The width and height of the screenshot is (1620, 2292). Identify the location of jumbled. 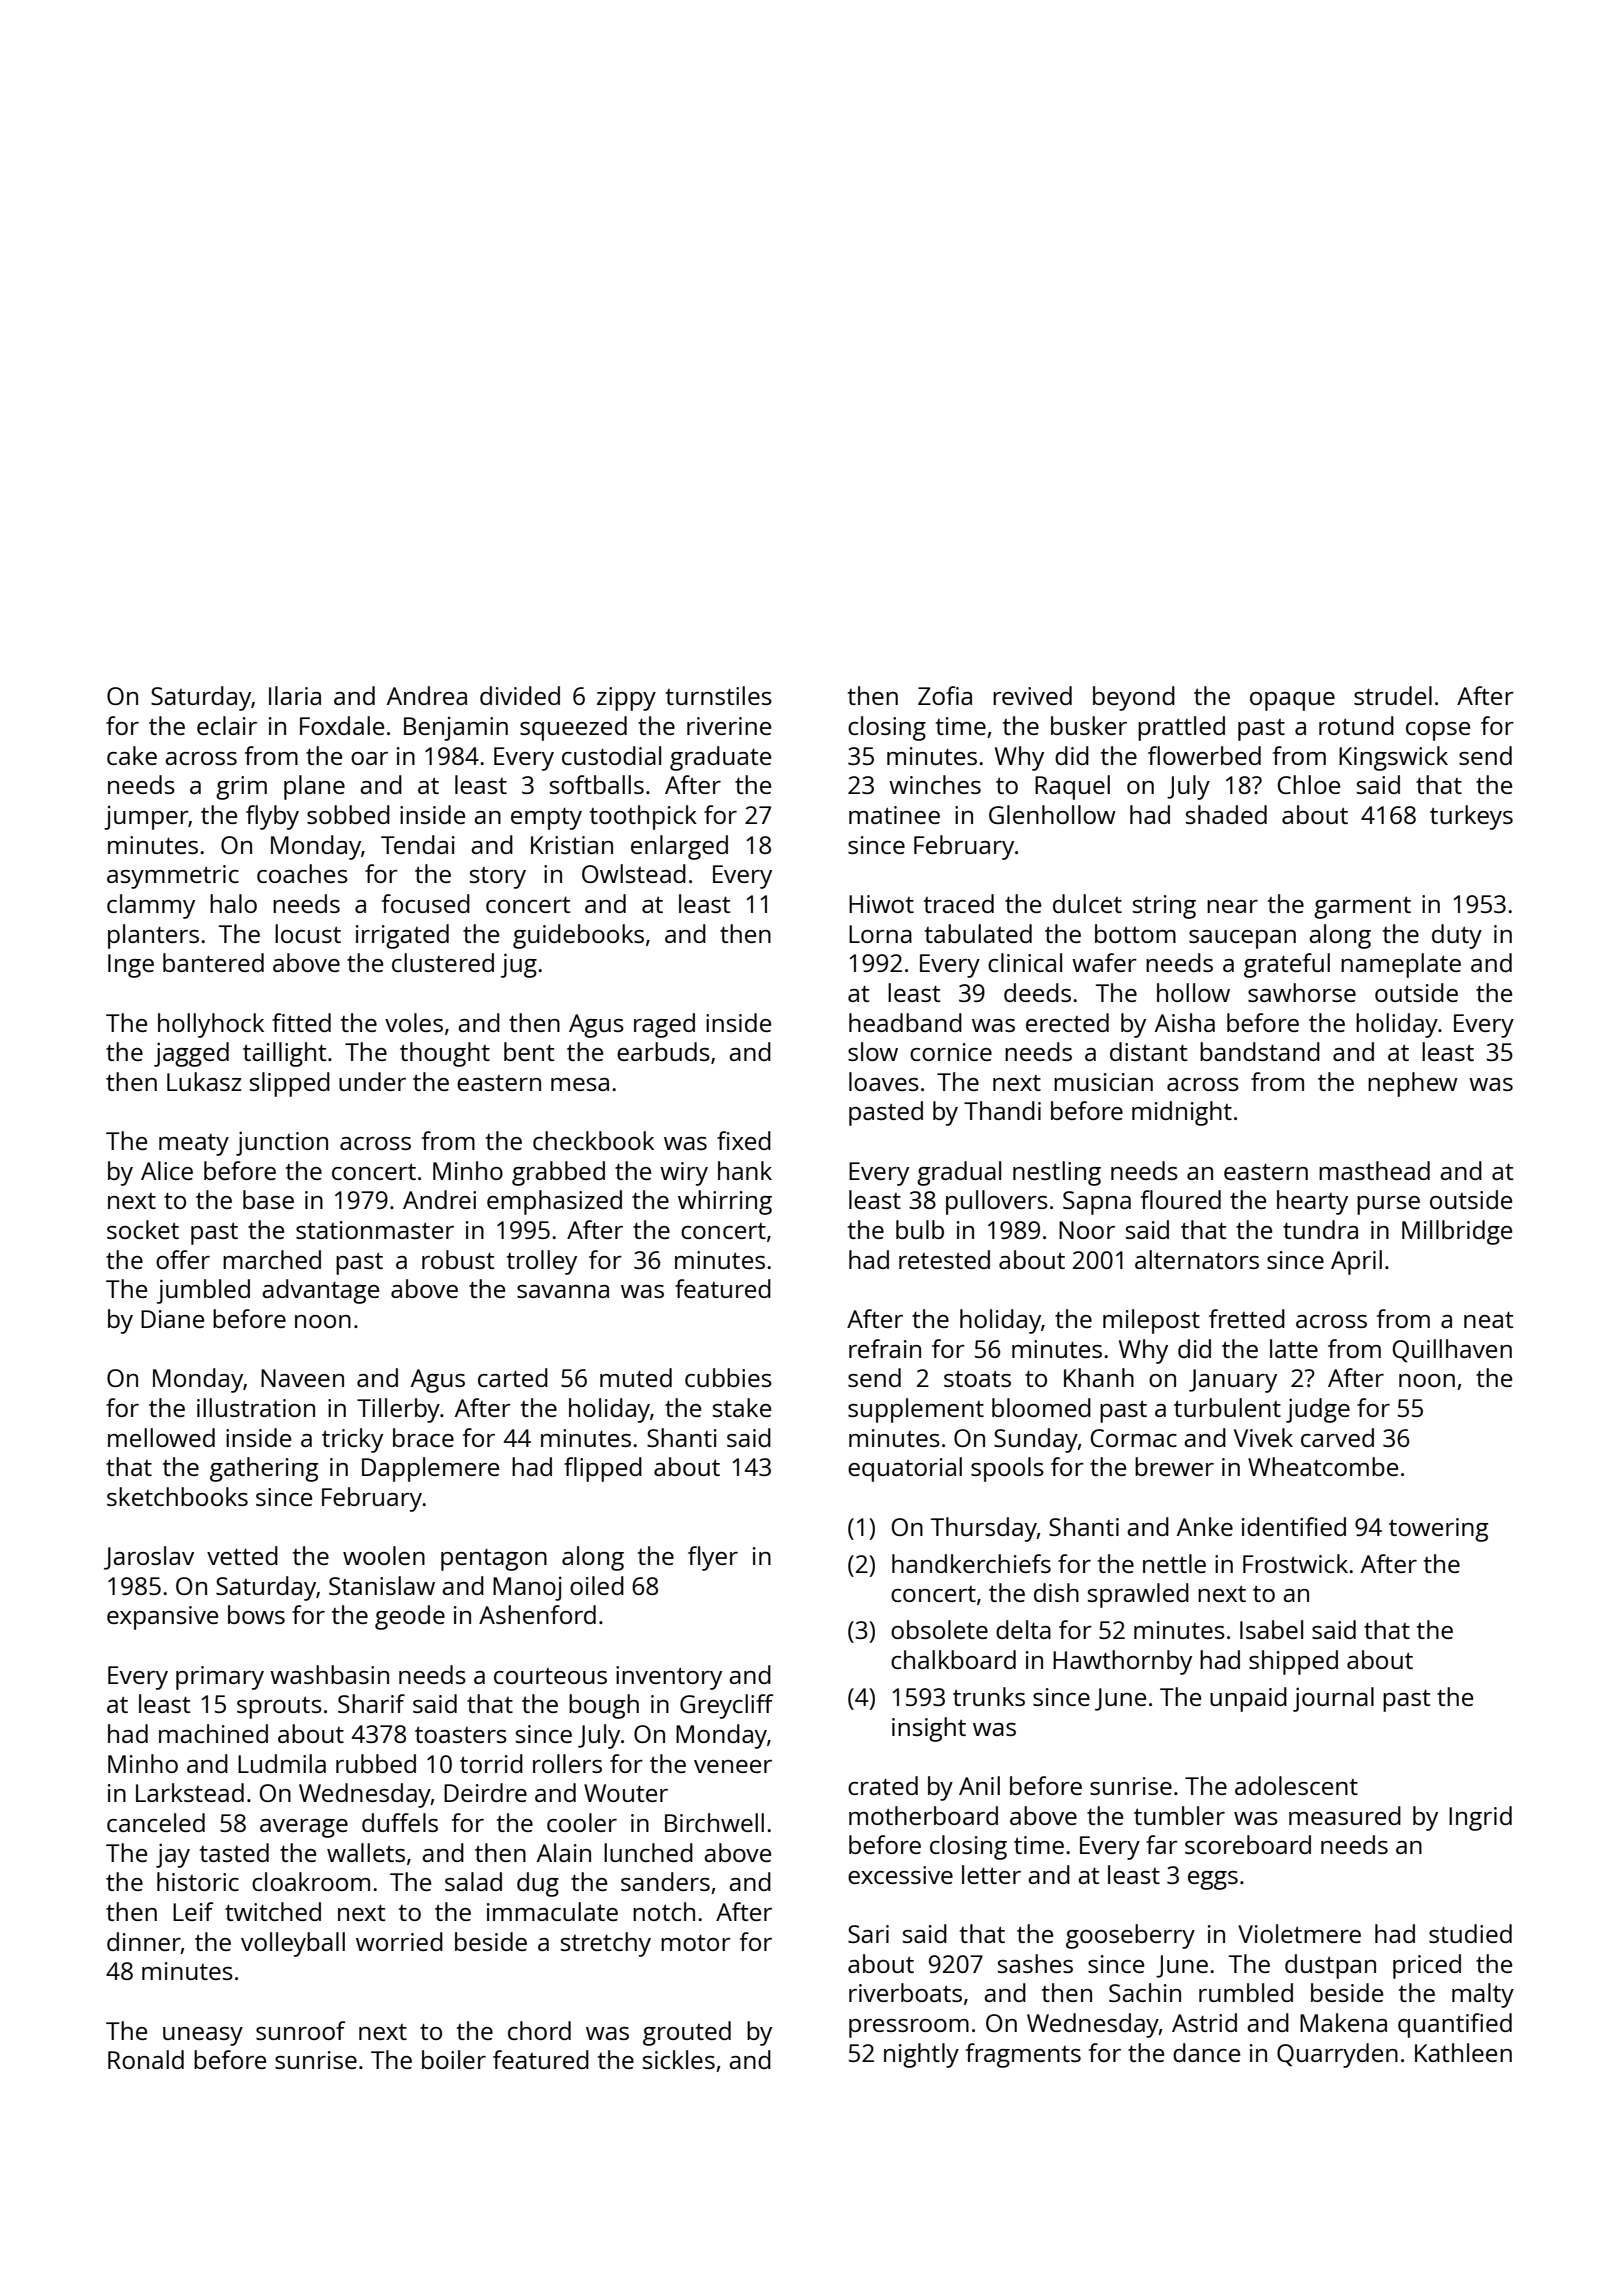
(203, 1291).
